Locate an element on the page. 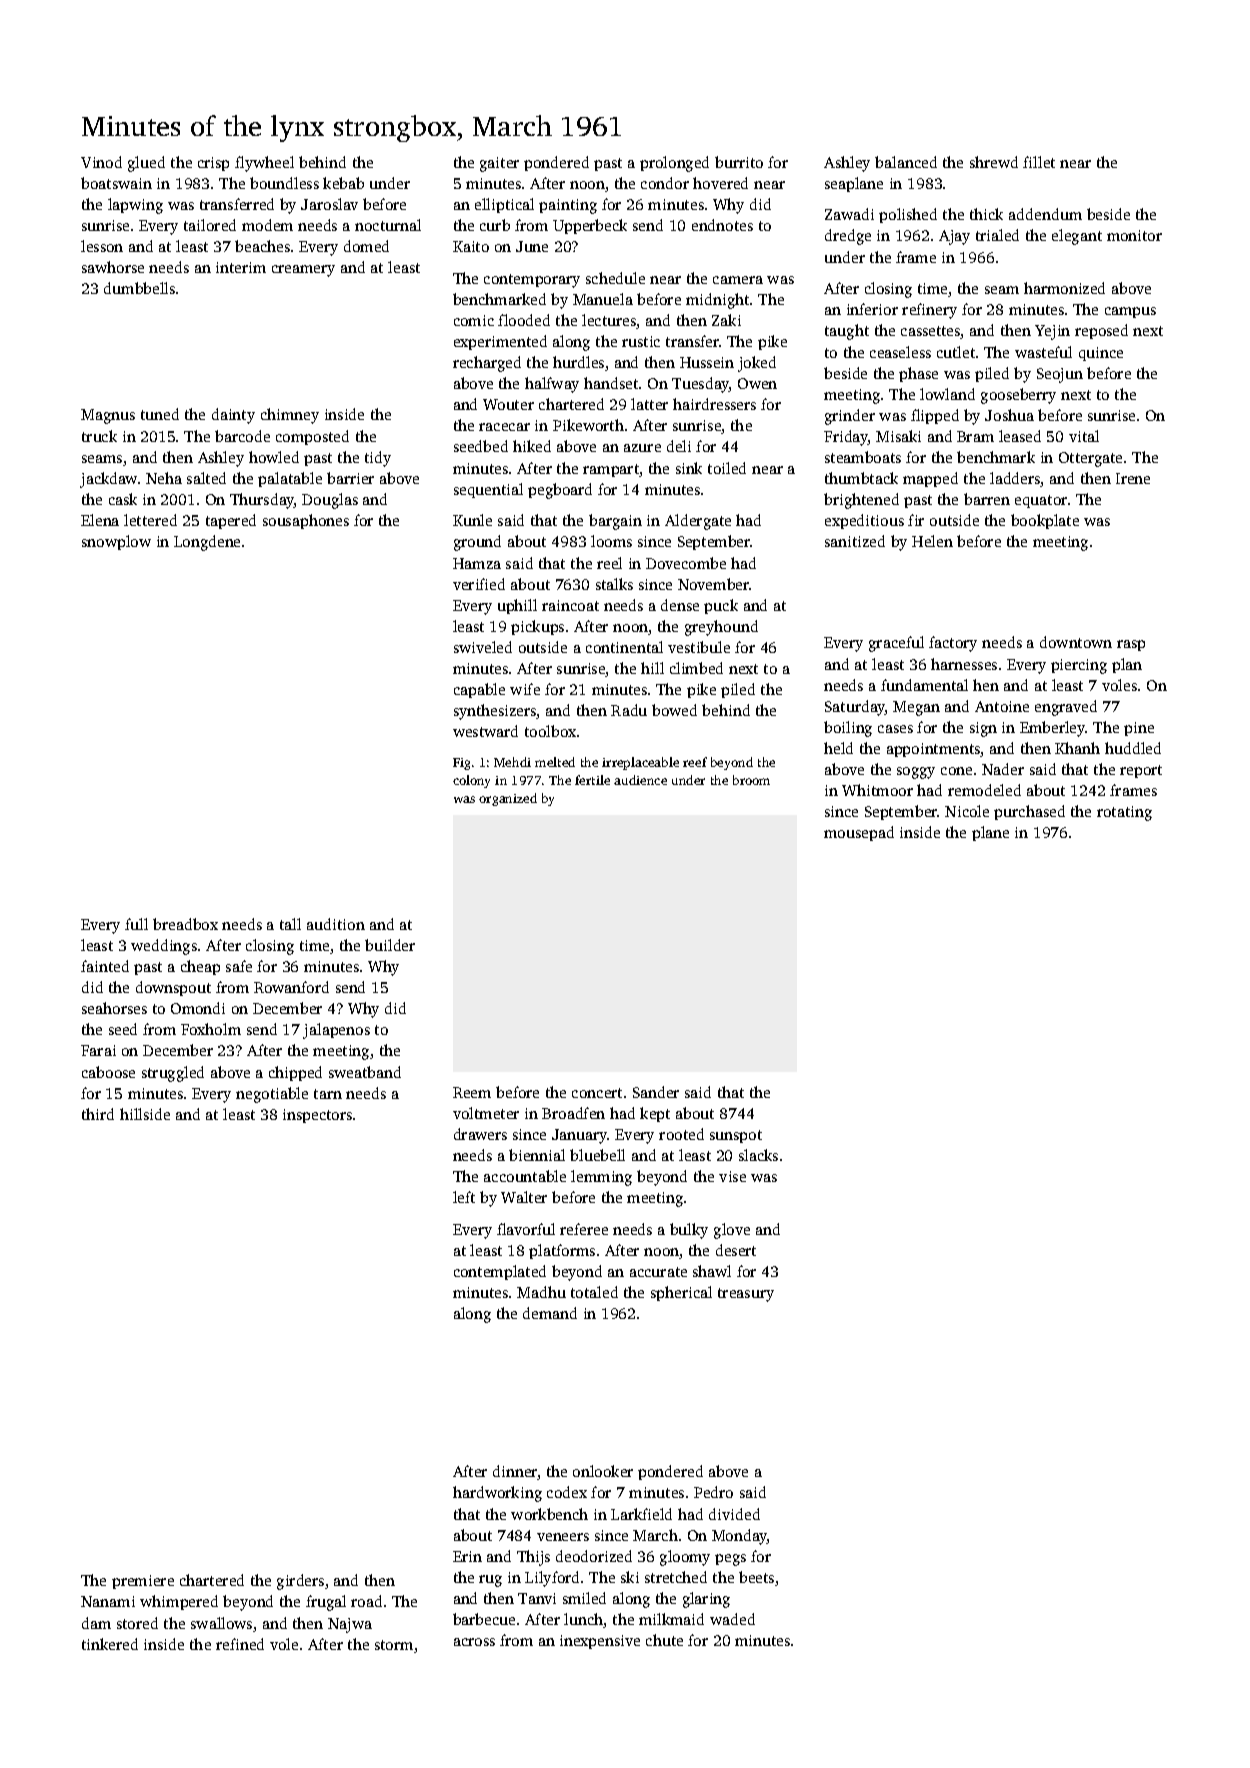  toiled is located at coordinates (727, 468).
